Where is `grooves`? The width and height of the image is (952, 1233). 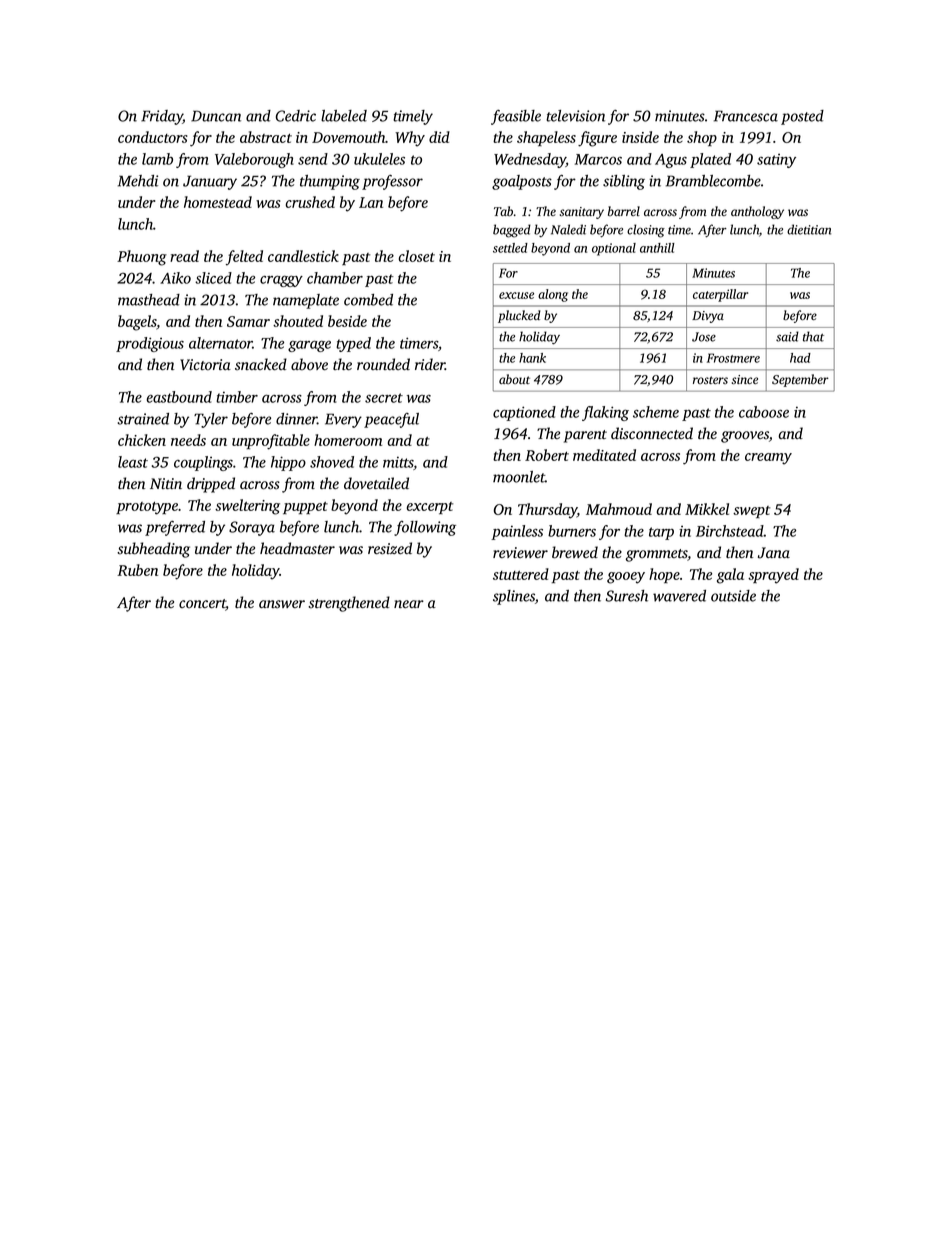 grooves is located at coordinates (745, 437).
